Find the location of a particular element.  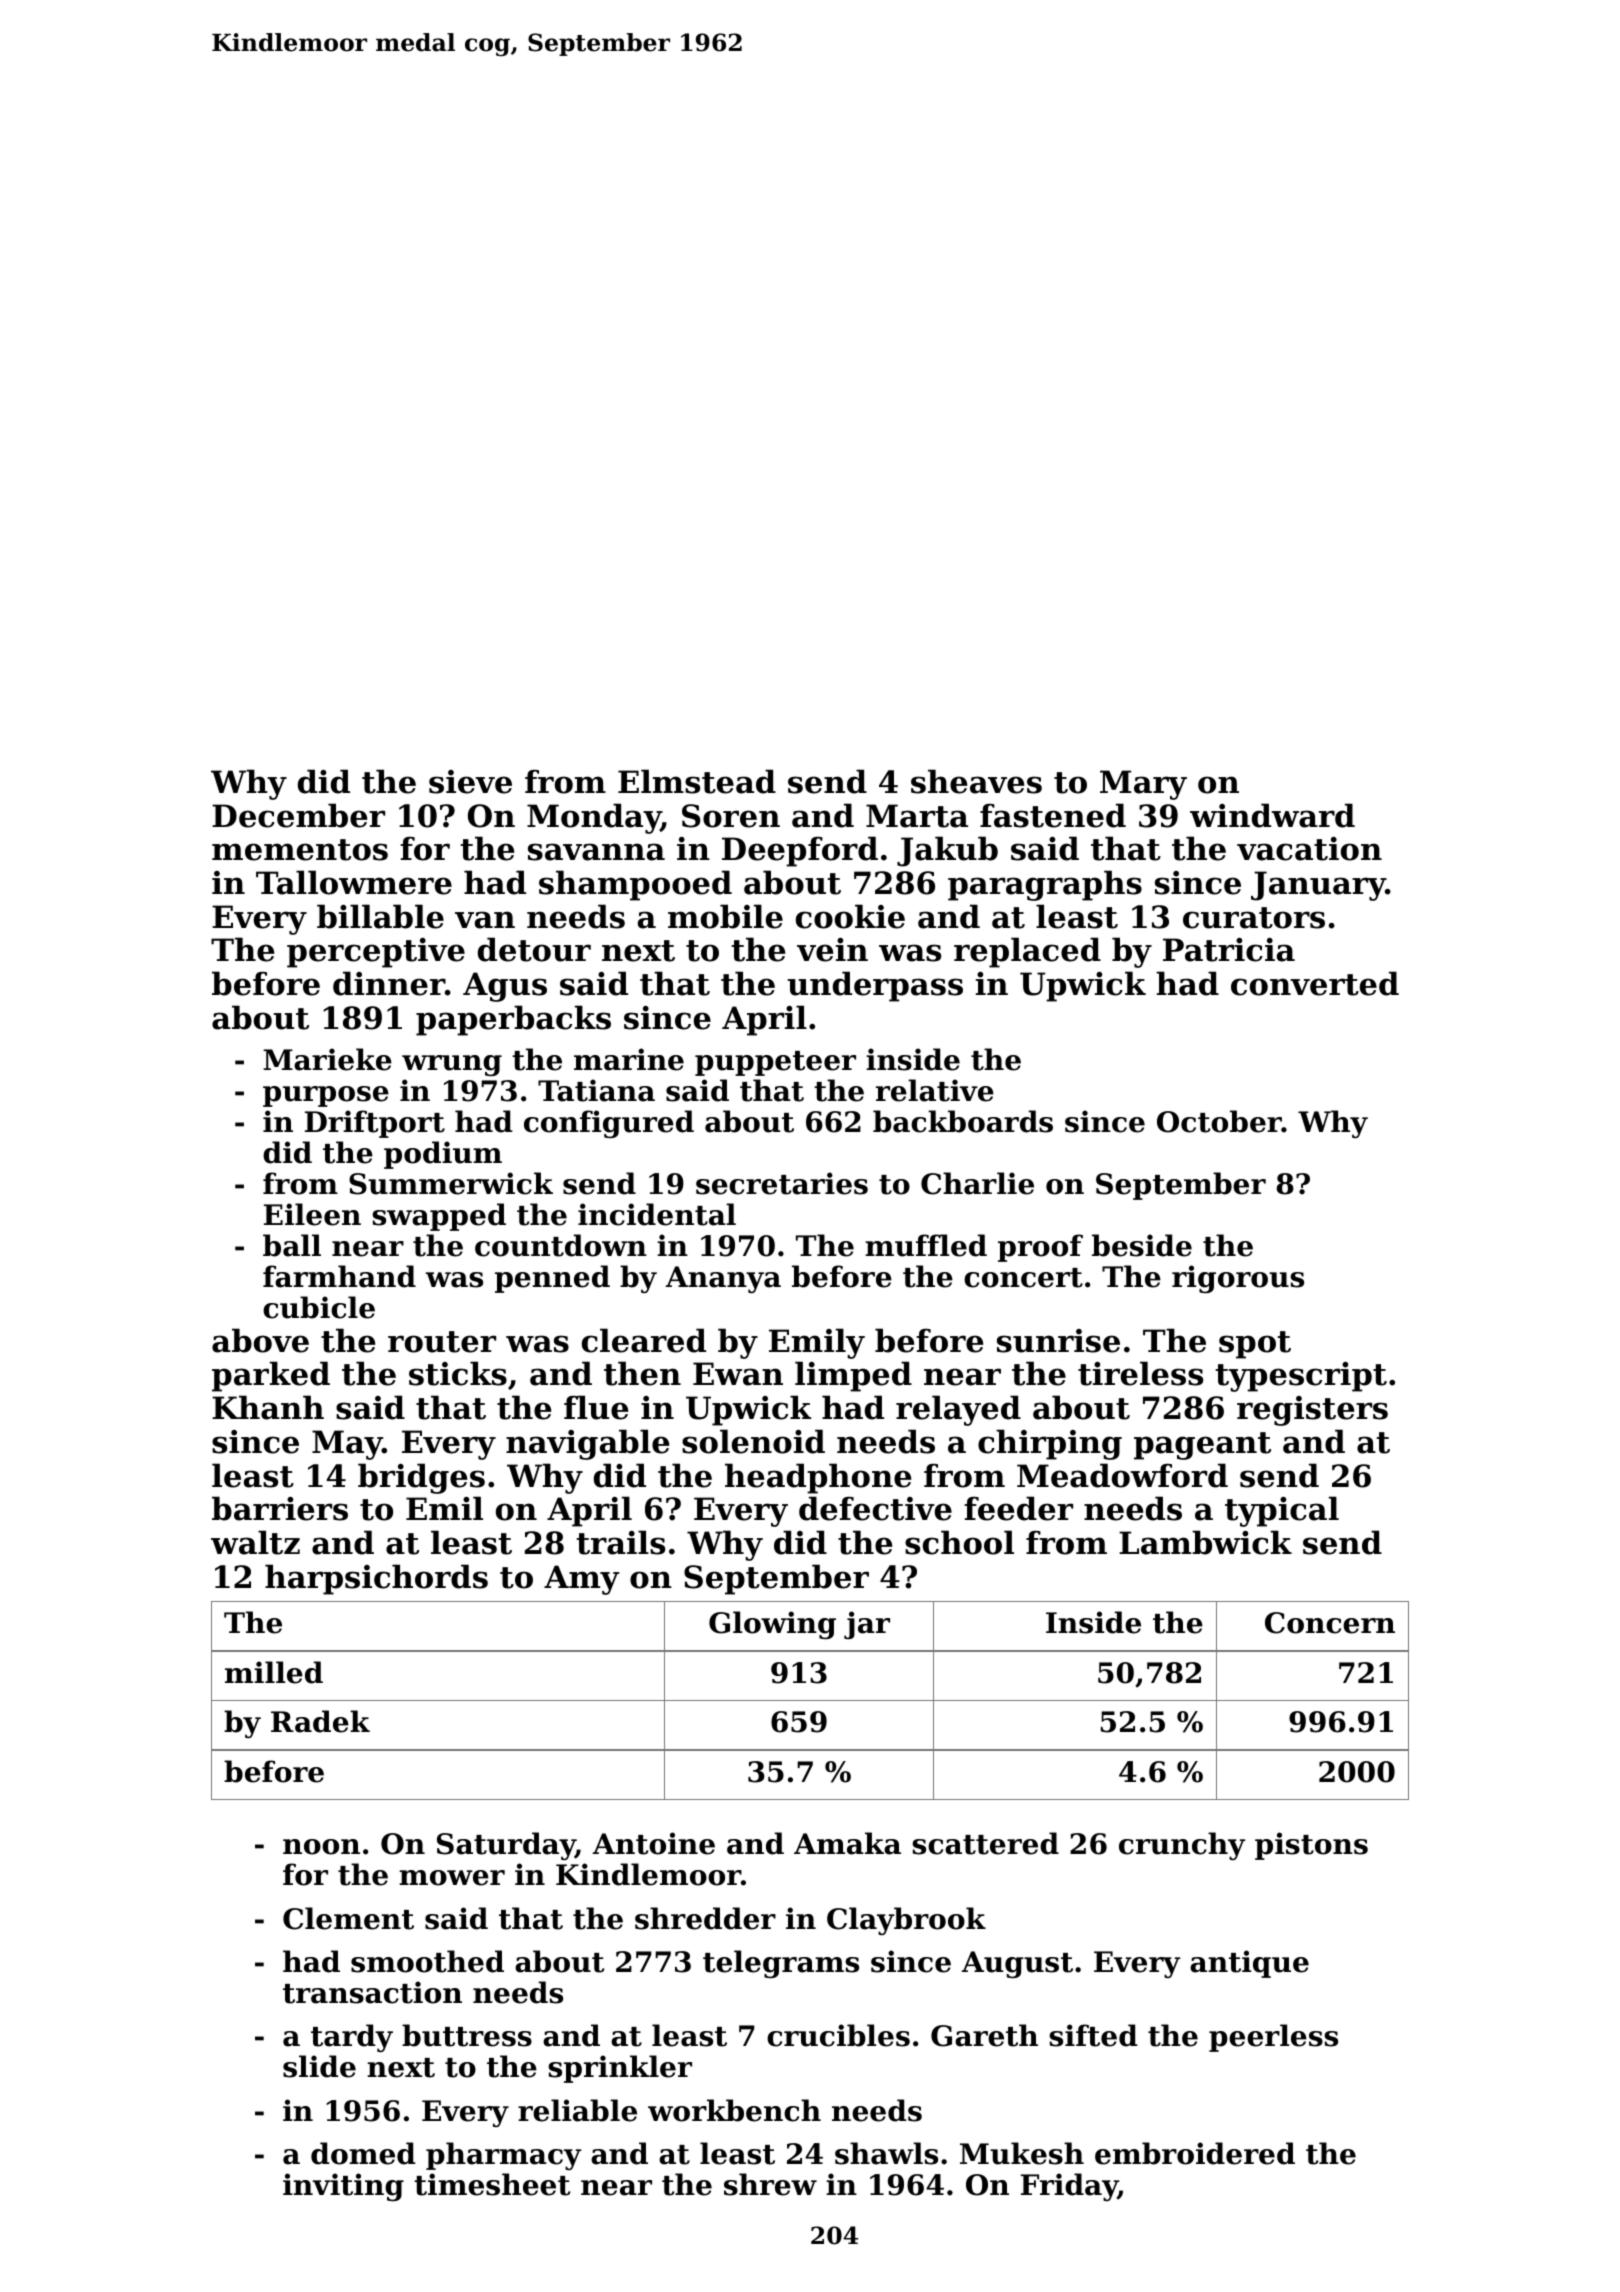

inviting is located at coordinates (343, 2187).
